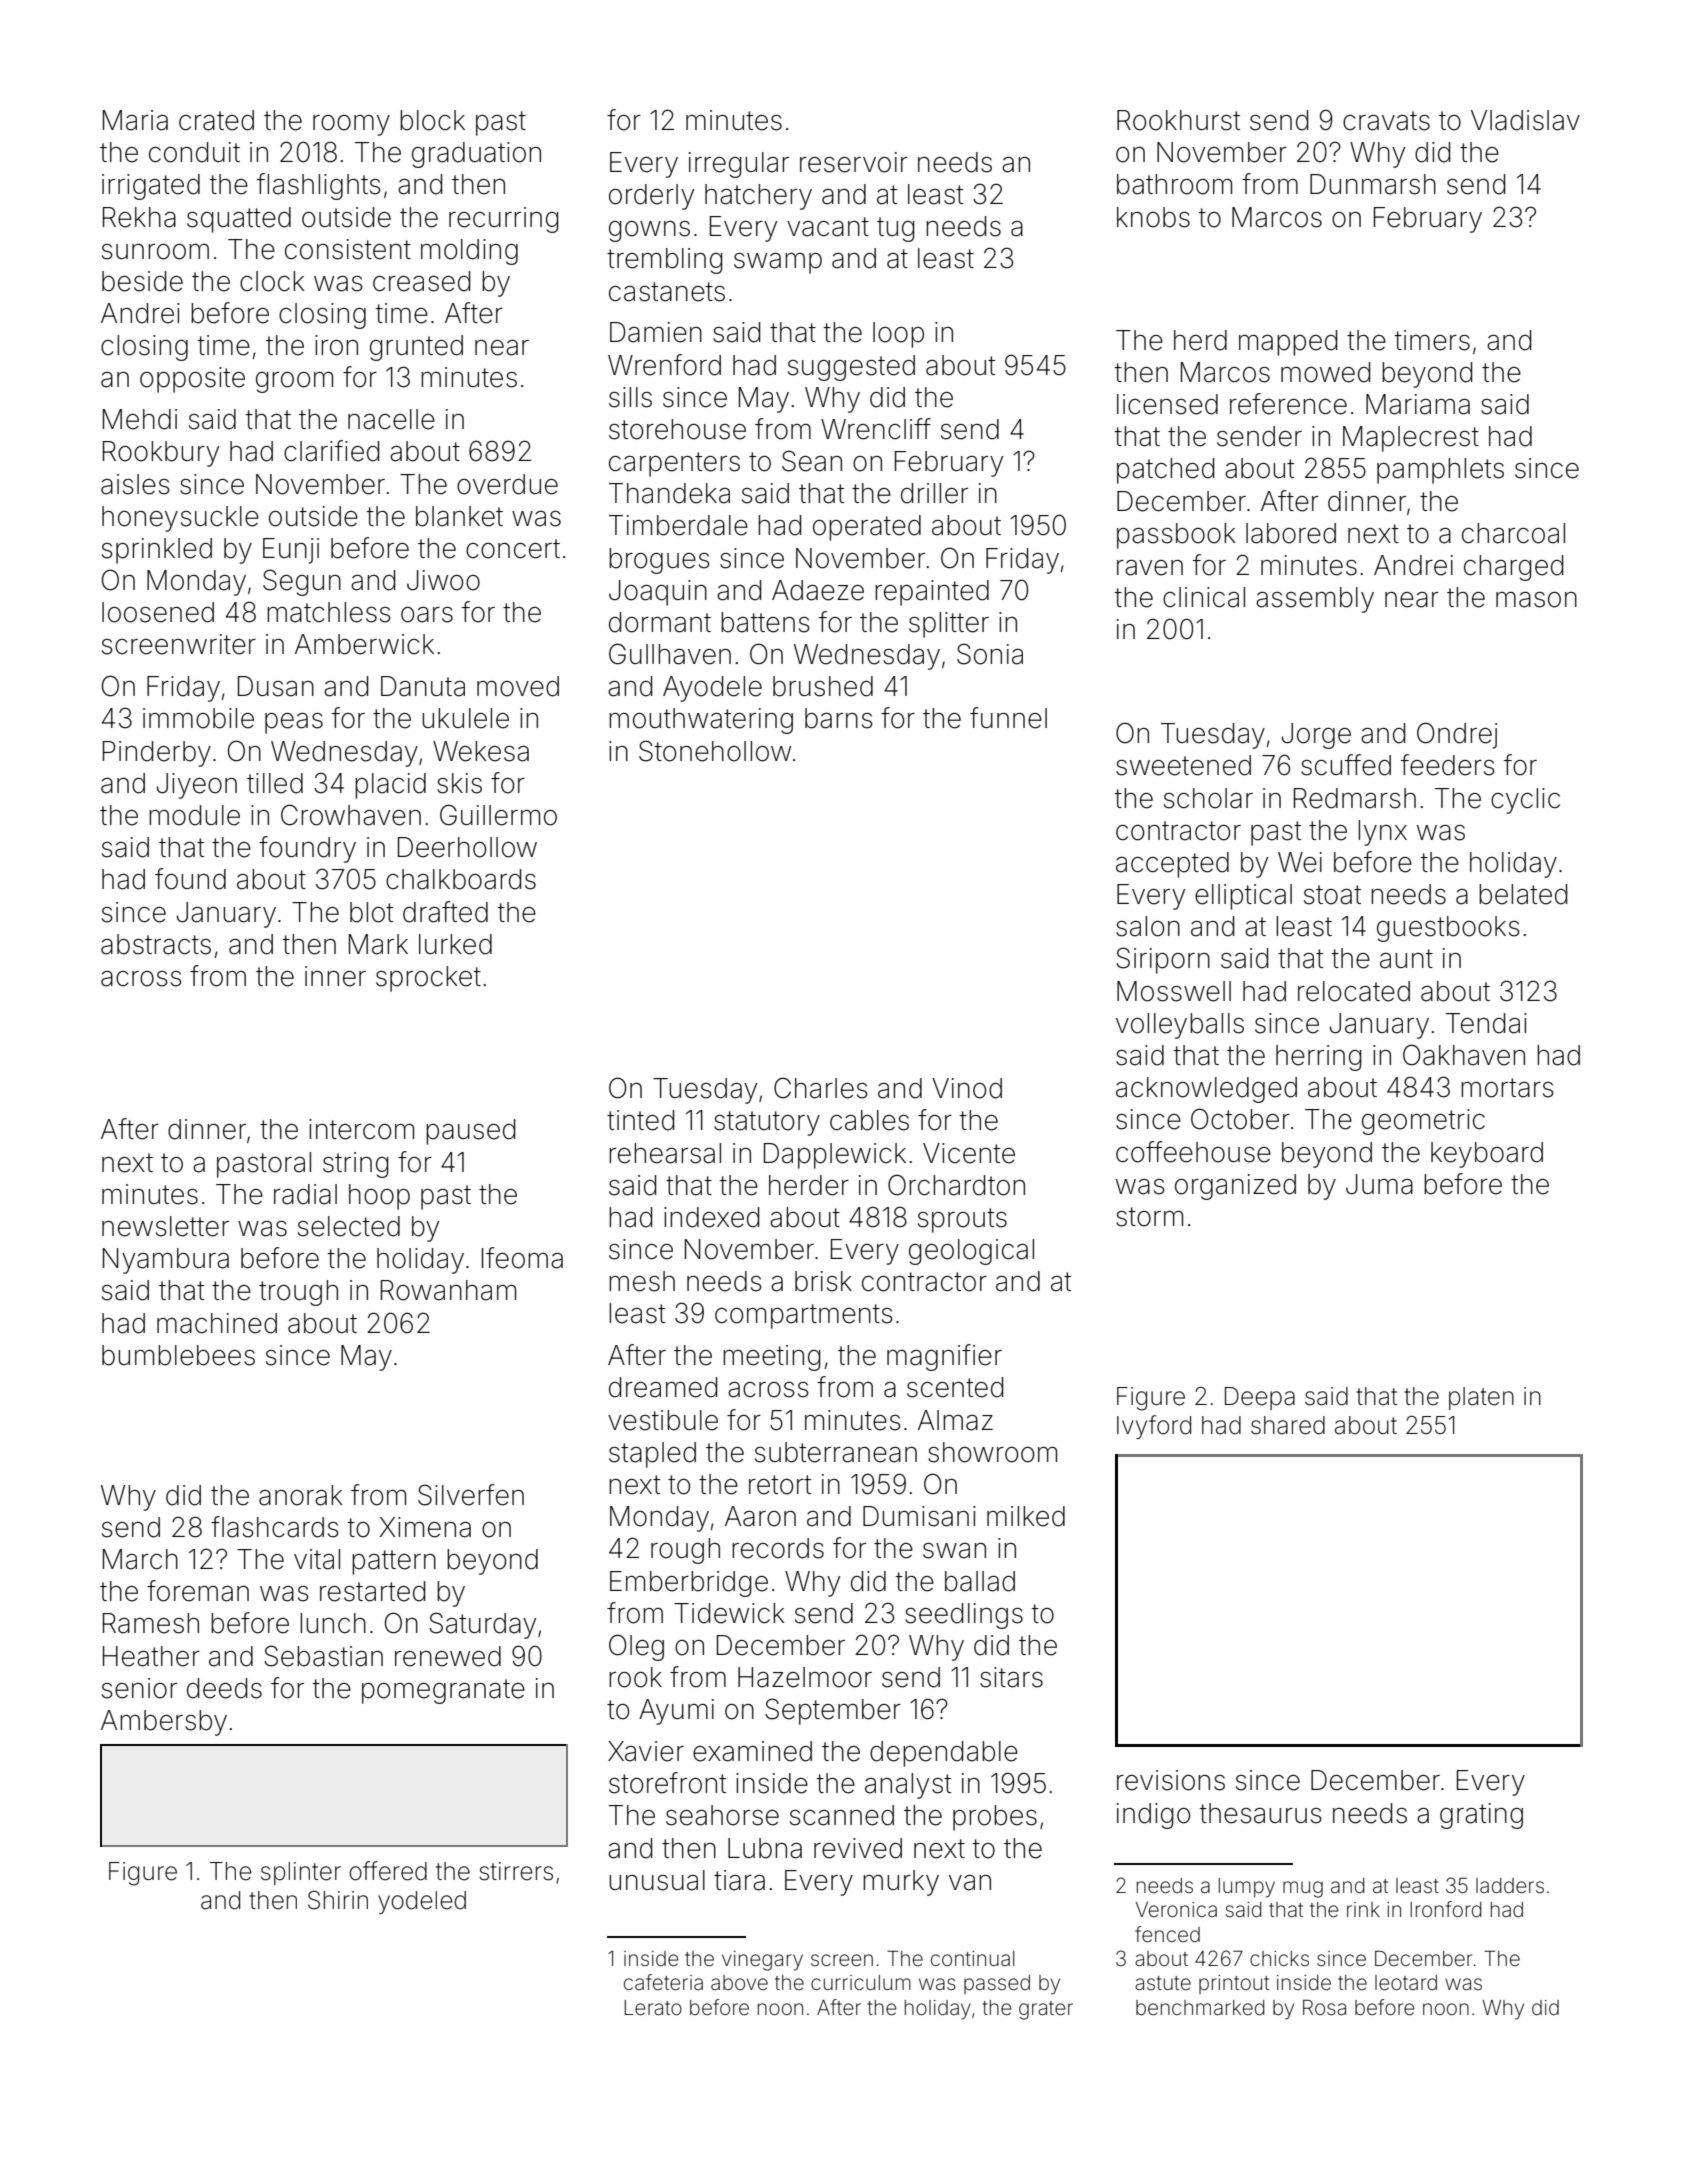 Image resolution: width=1683 pixels, height=2178 pixels. I want to click on reservoir, so click(854, 162).
